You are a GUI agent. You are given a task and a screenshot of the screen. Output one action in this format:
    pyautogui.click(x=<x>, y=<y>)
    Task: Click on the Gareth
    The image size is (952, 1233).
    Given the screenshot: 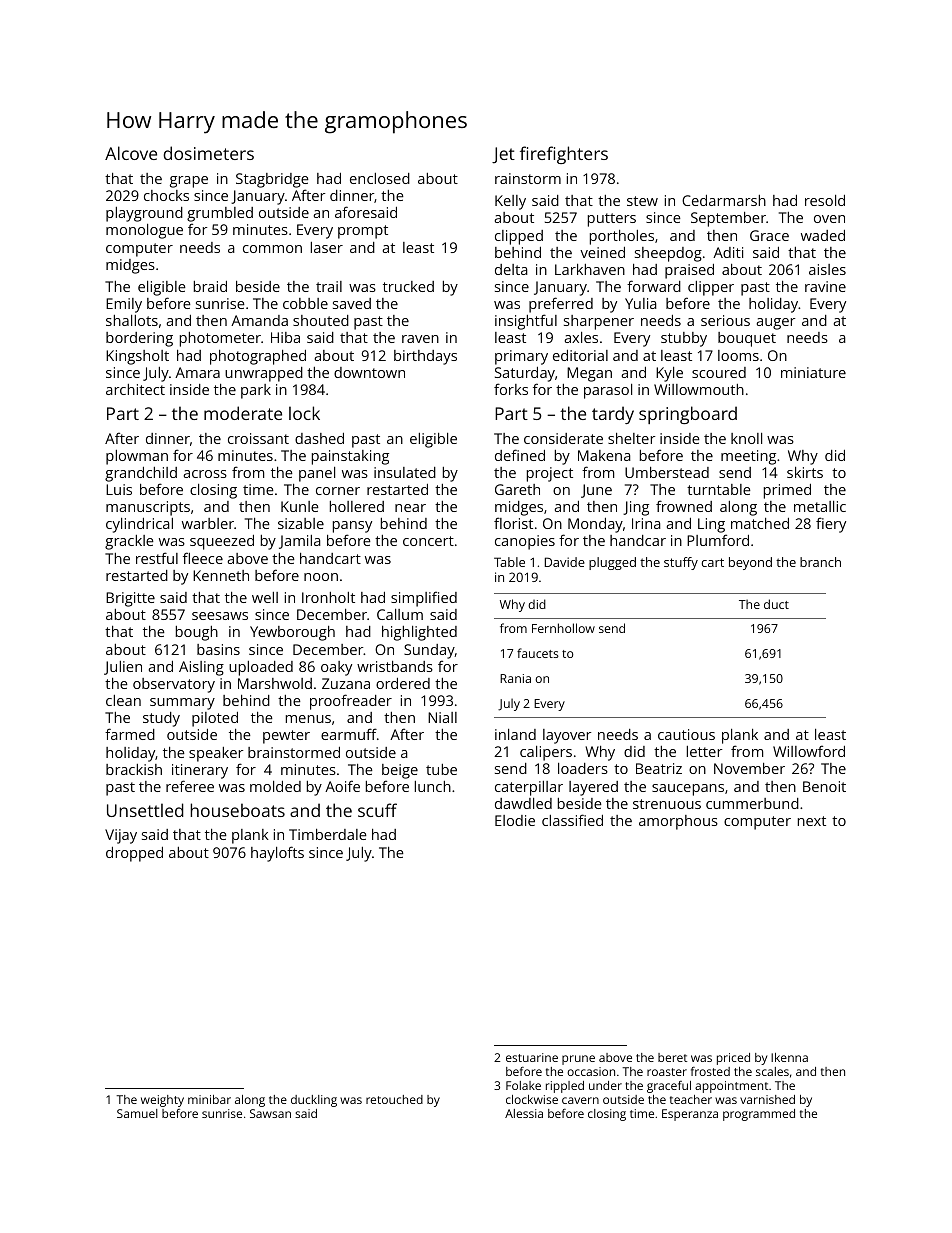 What is the action you would take?
    pyautogui.click(x=517, y=489)
